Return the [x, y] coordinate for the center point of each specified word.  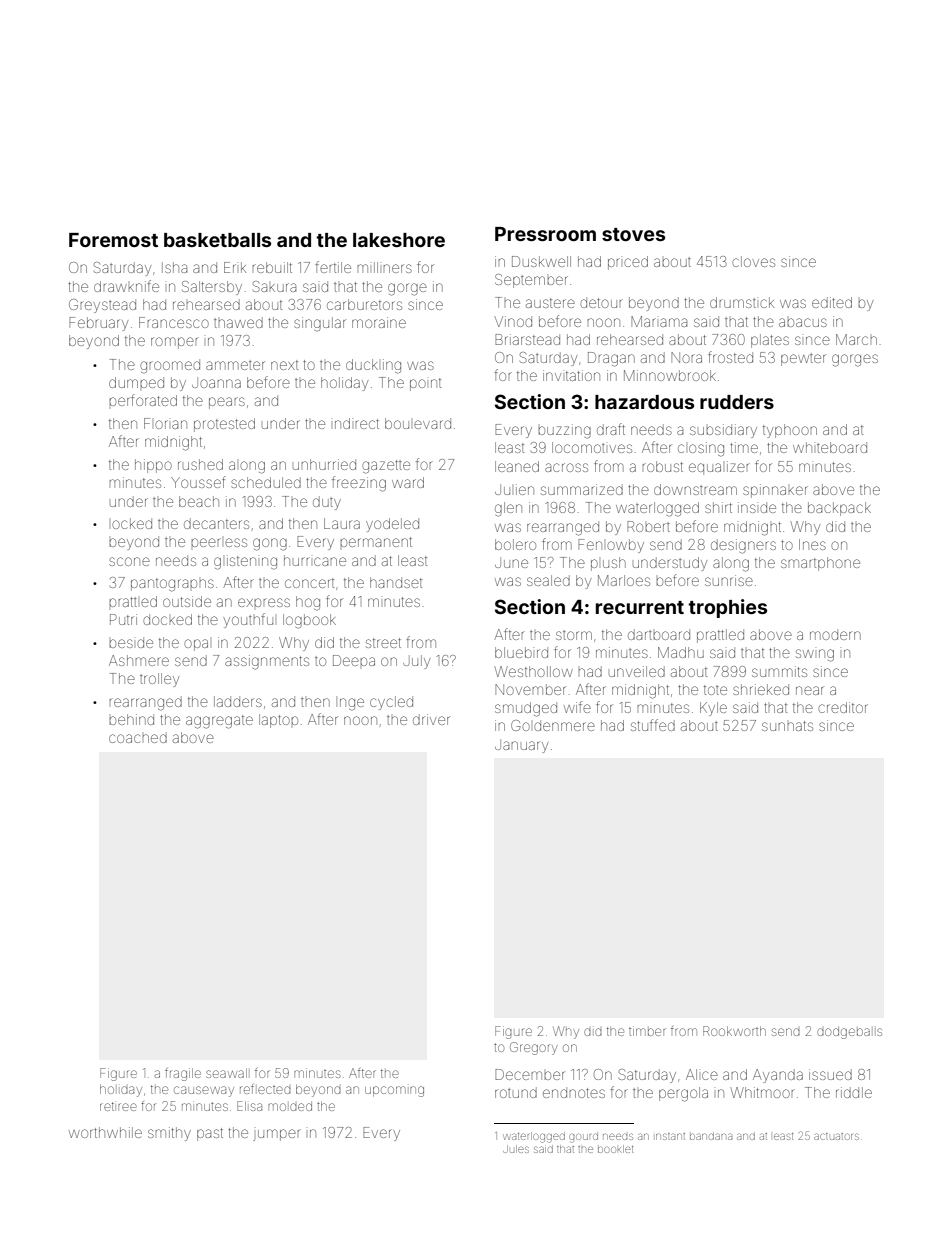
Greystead [102, 306]
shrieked [761, 689]
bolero [515, 544]
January [521, 746]
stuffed [653, 725]
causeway [204, 1091]
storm [574, 635]
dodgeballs [849, 1033]
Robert [648, 526]
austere [550, 303]
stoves [633, 234]
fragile [183, 1074]
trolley [159, 680]
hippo [153, 466]
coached [138, 737]
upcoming [394, 1091]
